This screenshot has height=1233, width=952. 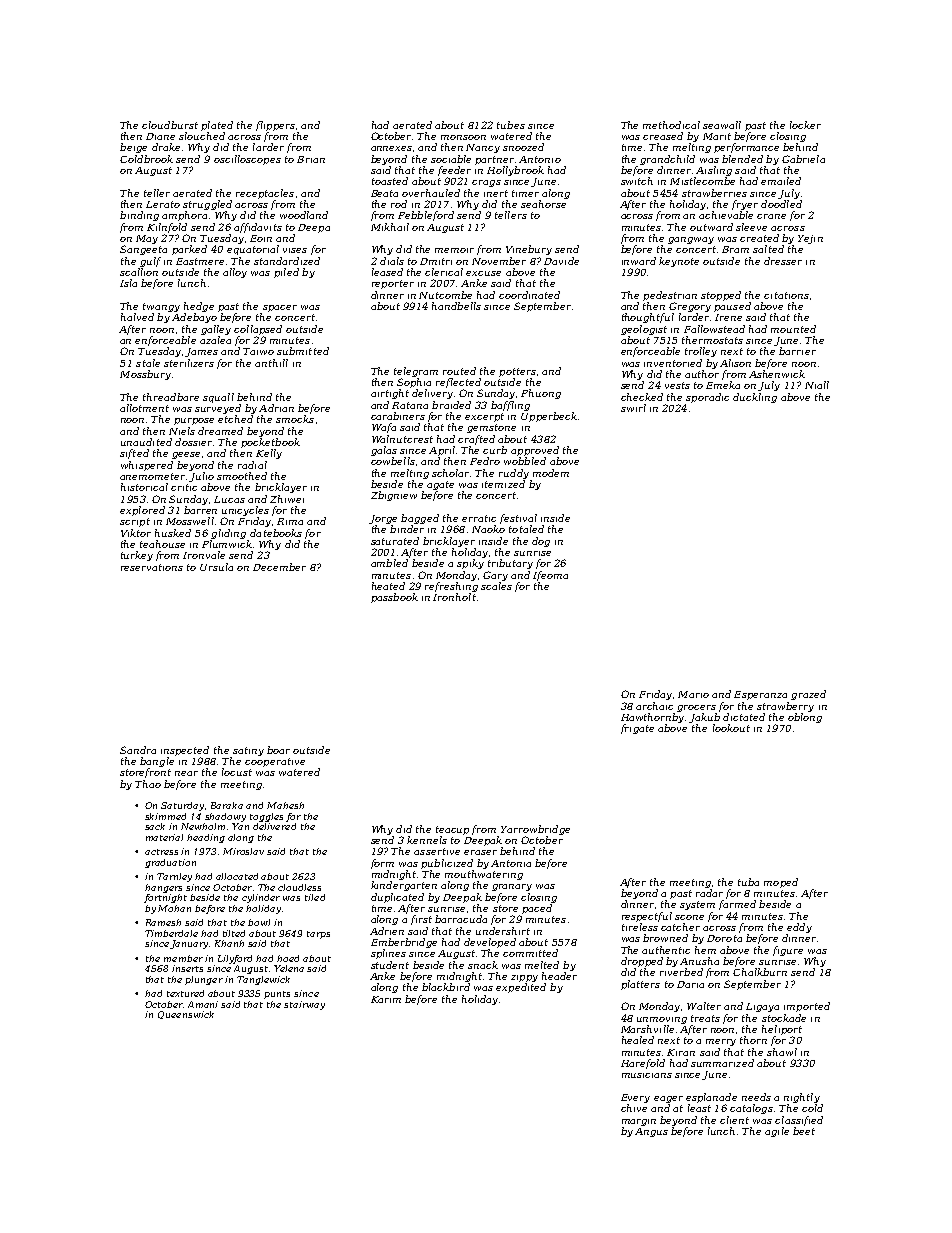 I want to click on Thao, so click(x=148, y=784).
